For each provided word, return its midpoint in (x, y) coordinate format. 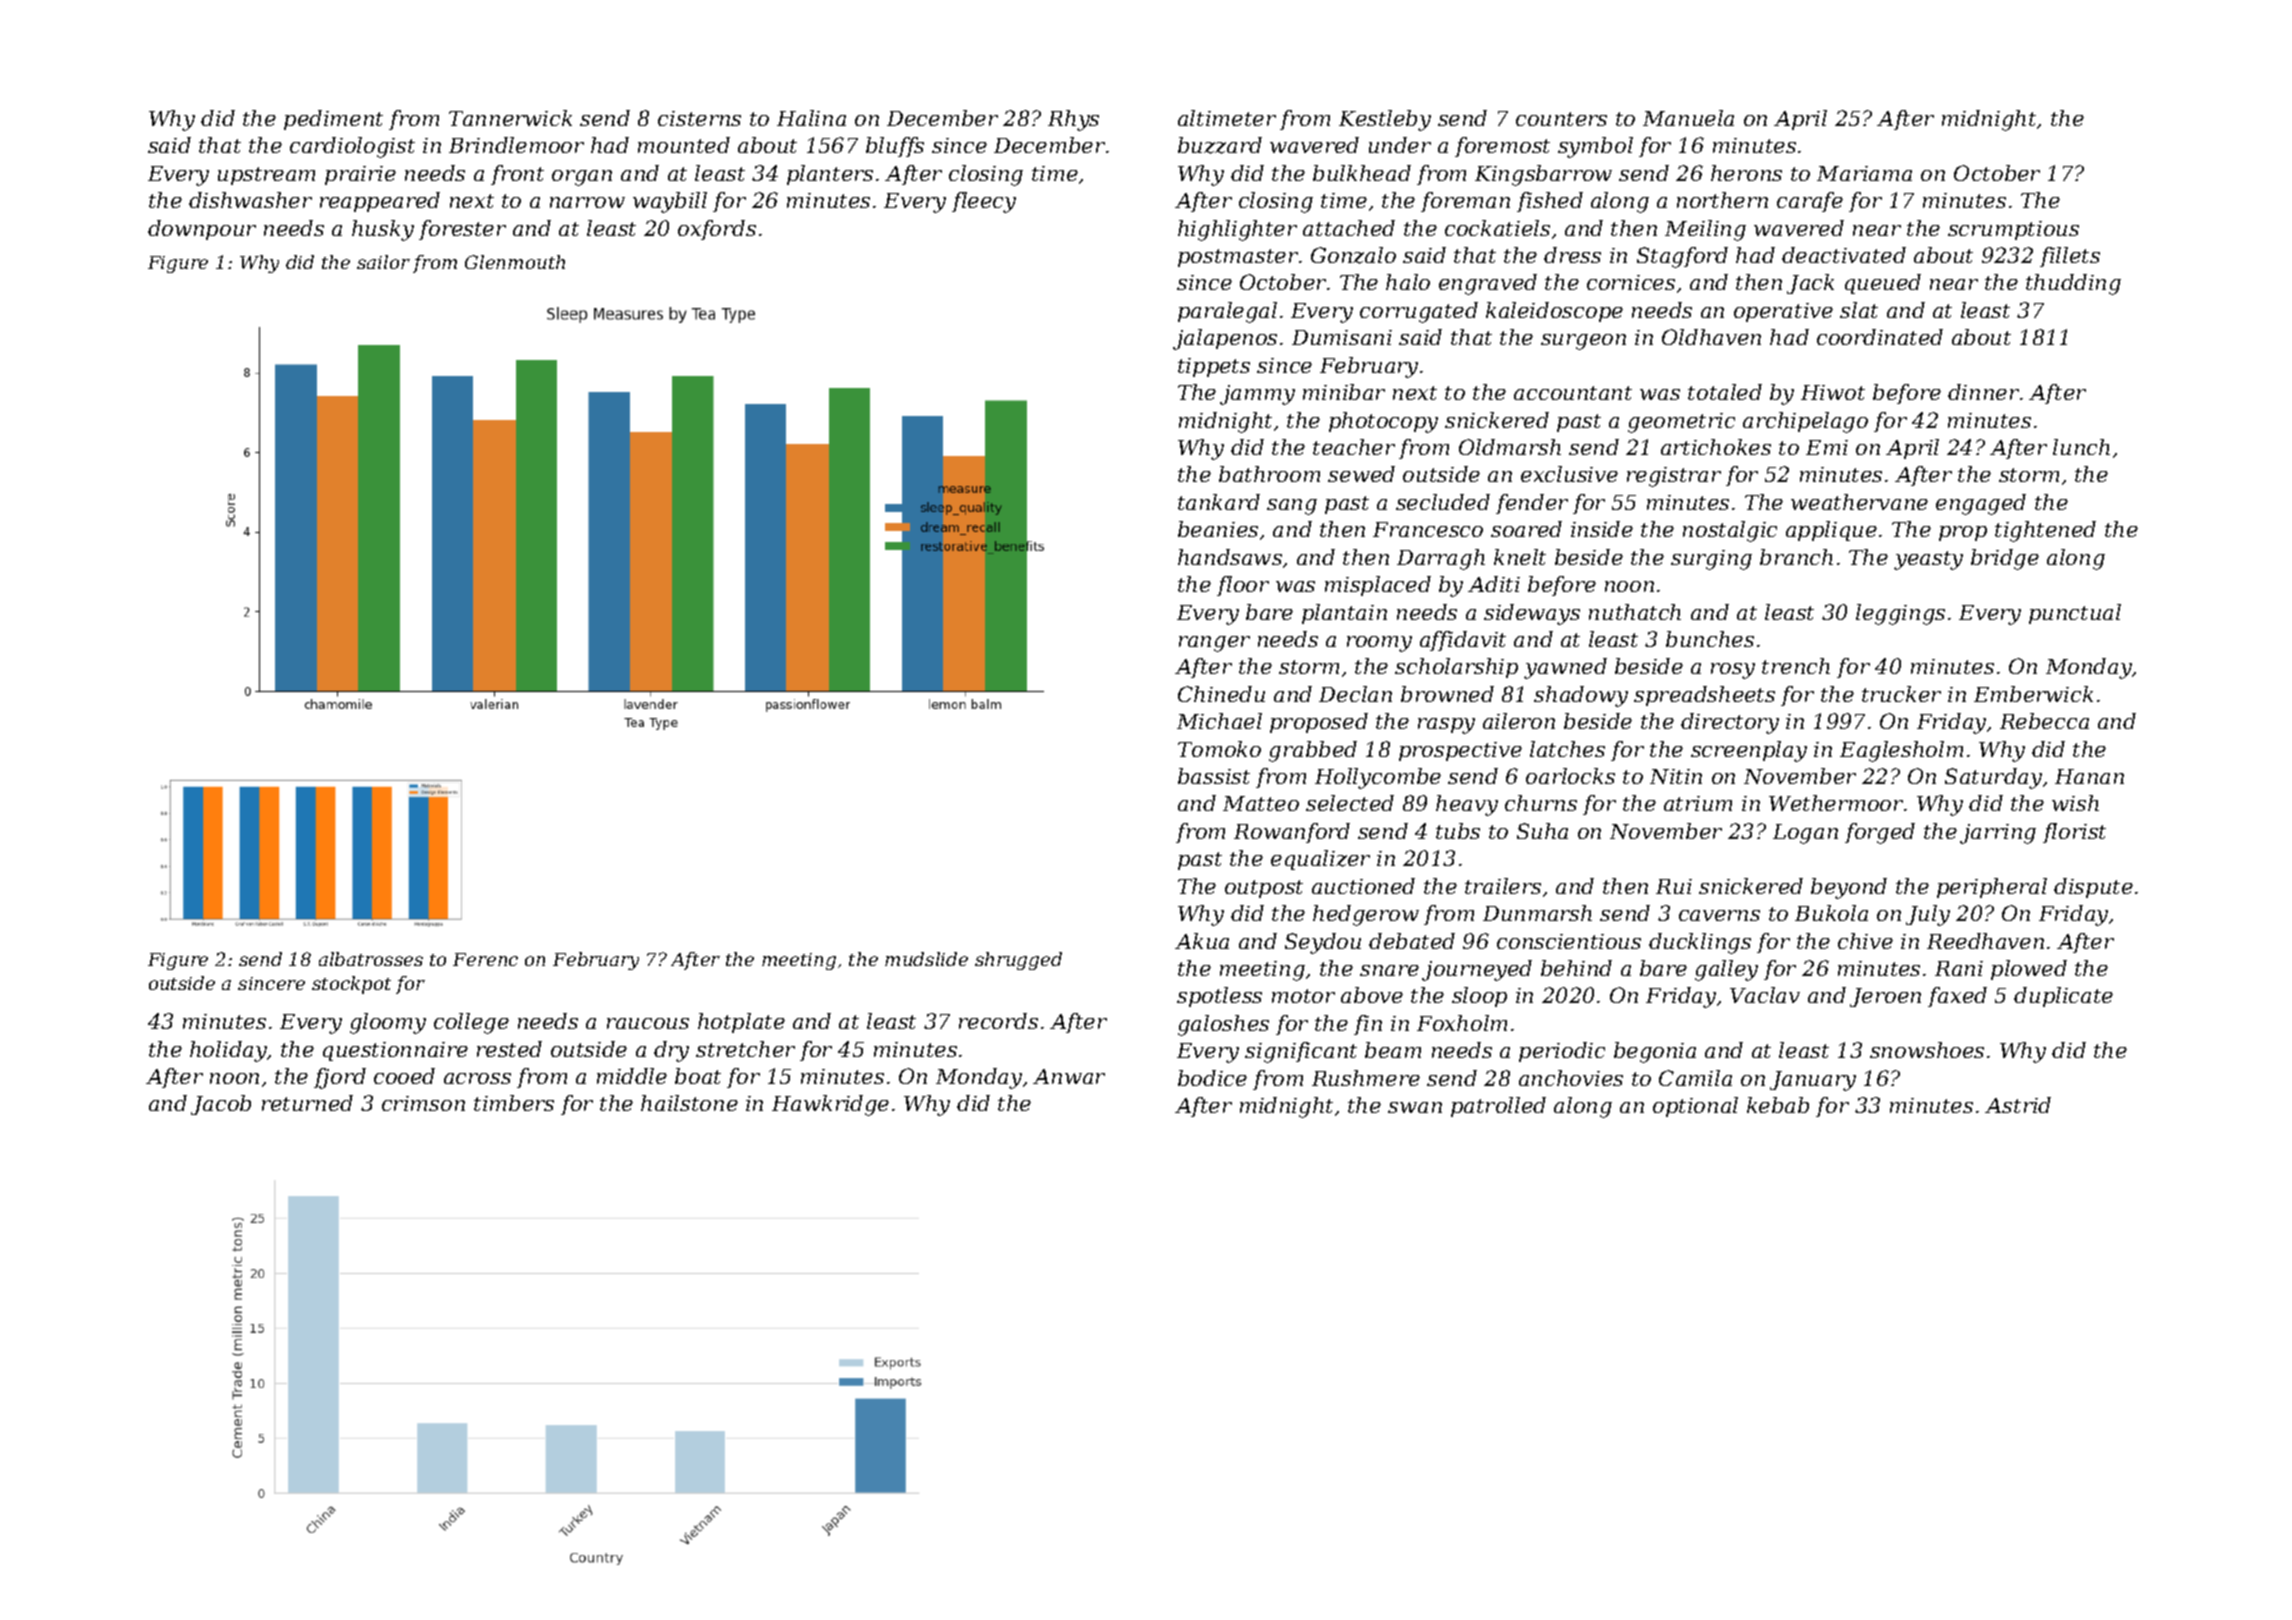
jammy (1257, 395)
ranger (1214, 644)
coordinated (1880, 337)
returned (307, 1103)
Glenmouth (515, 262)
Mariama (1864, 173)
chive (1865, 941)
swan (1415, 1107)
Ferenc (485, 959)
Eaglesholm (1901, 751)
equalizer (1320, 860)
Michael (1219, 721)
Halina (811, 118)
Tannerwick (510, 118)
